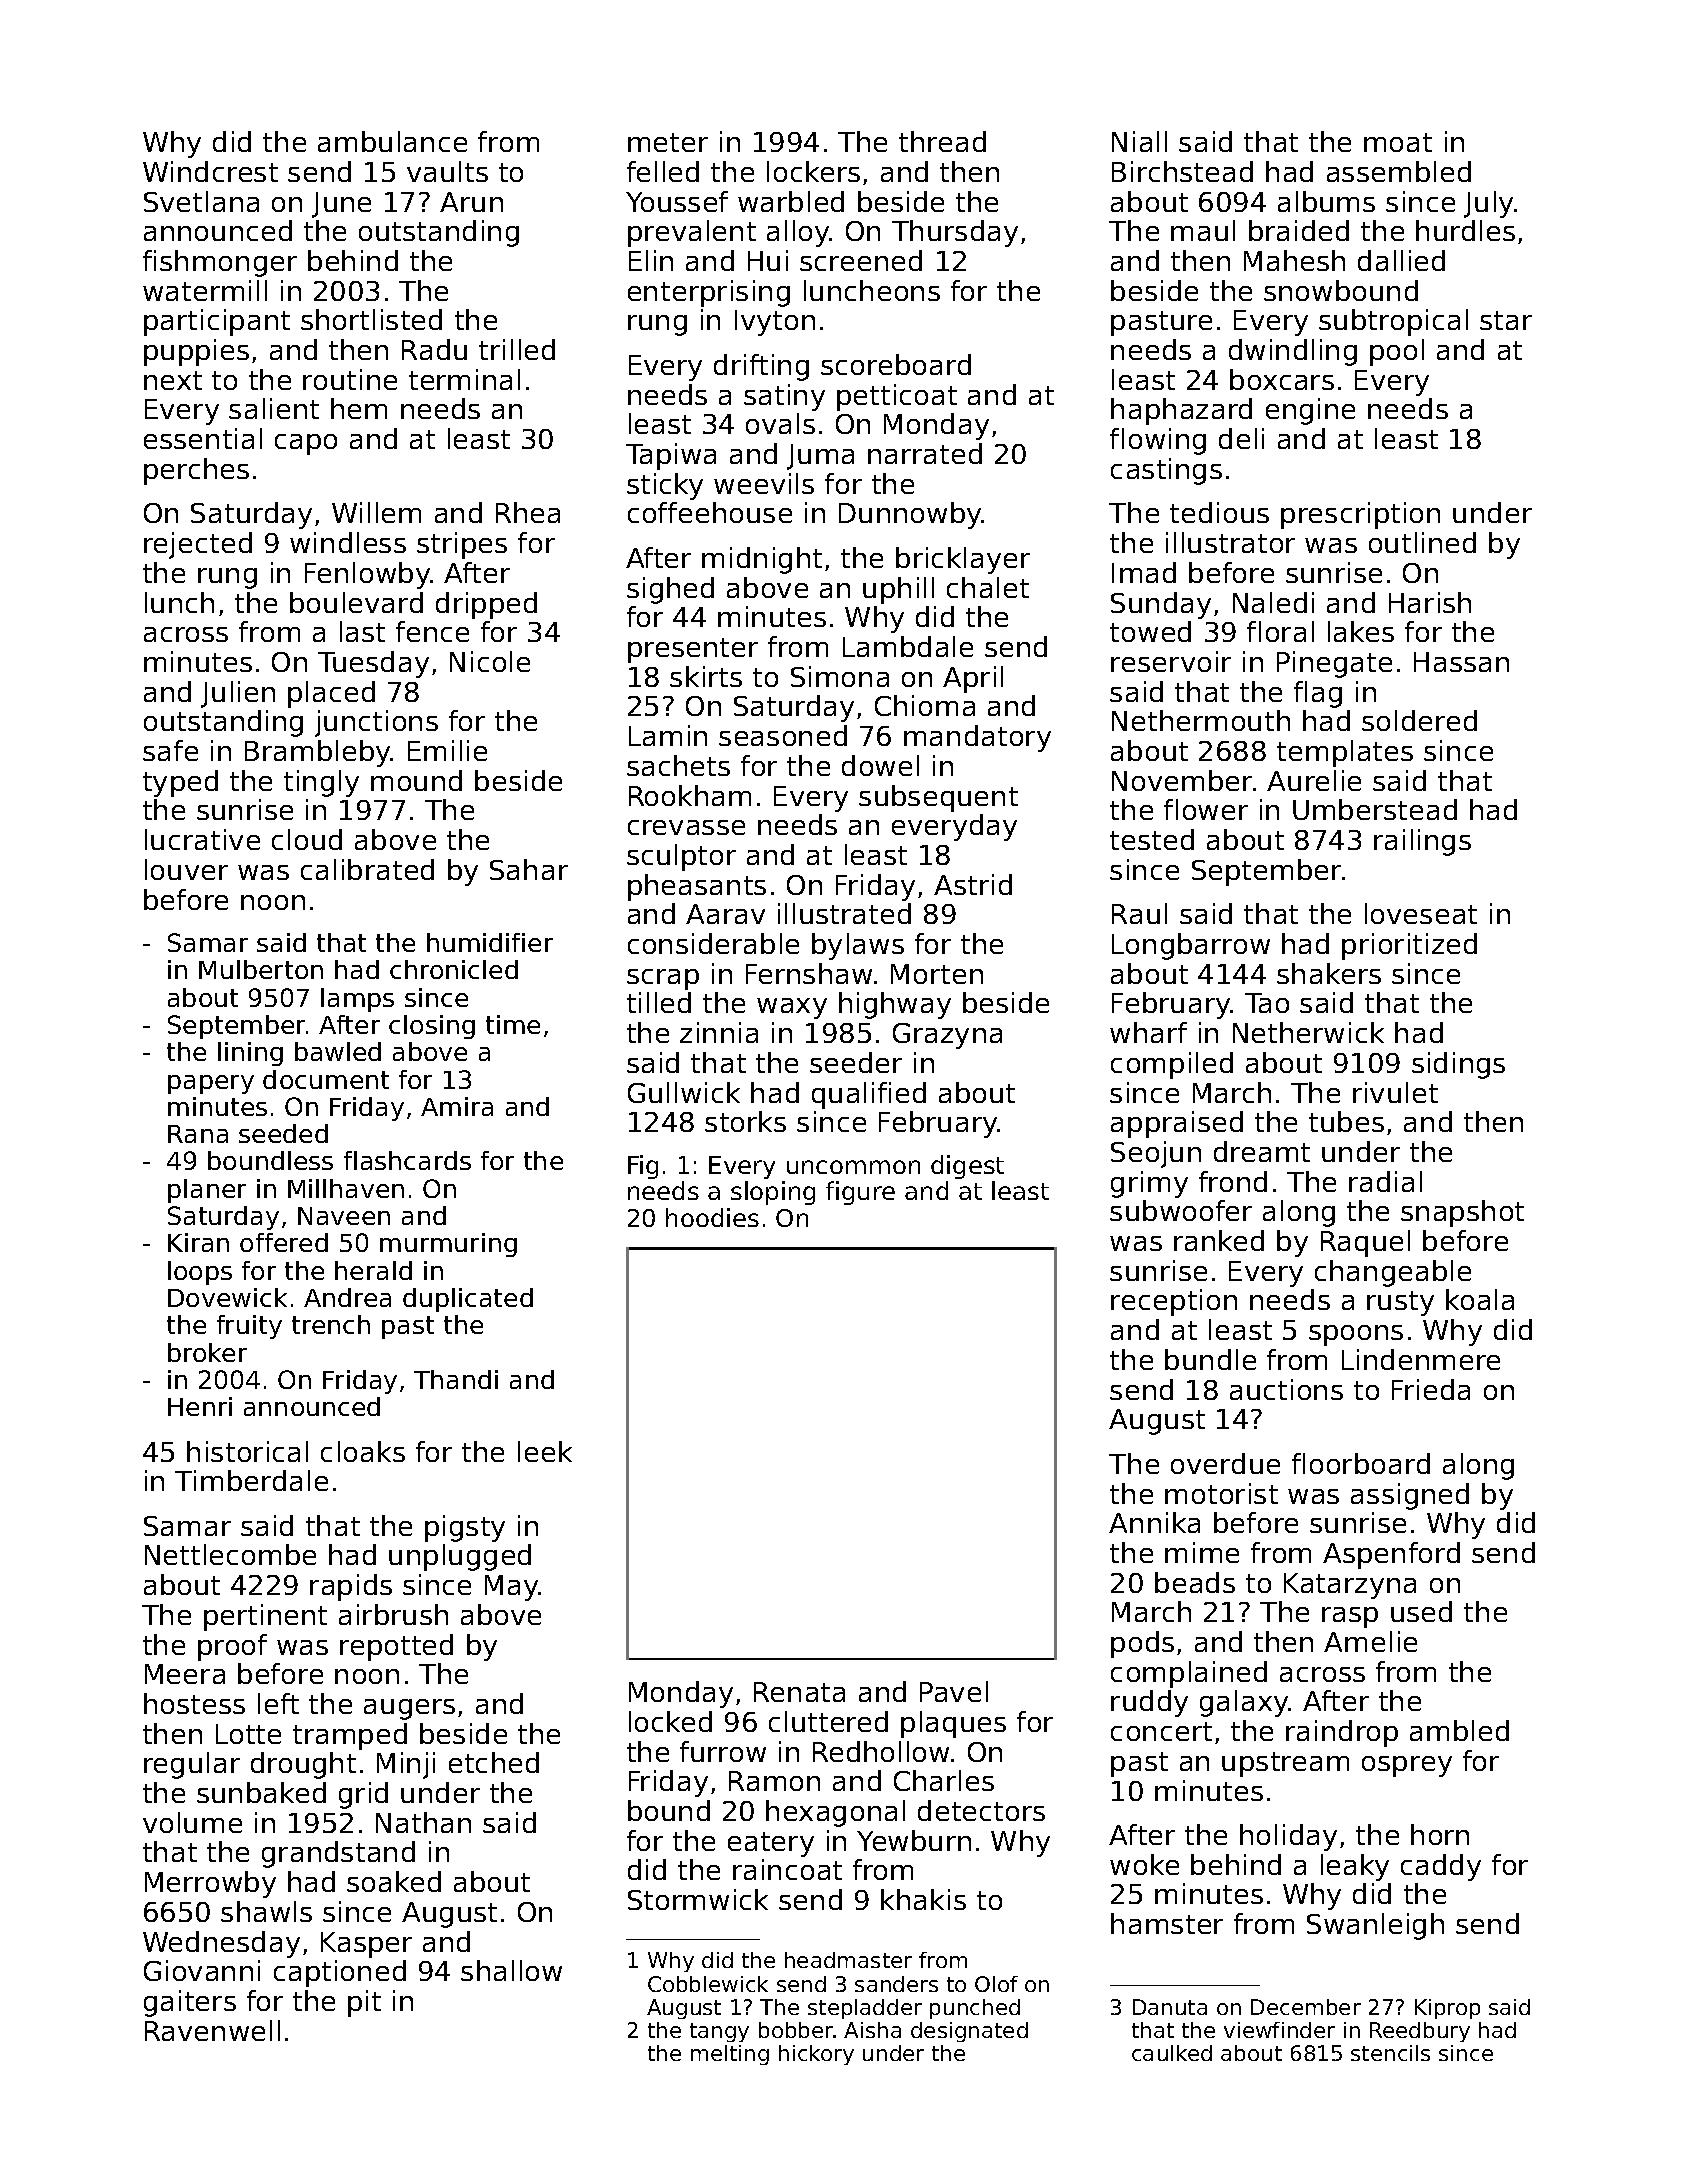 The image size is (1683, 2178). I want to click on pit, so click(364, 2003).
